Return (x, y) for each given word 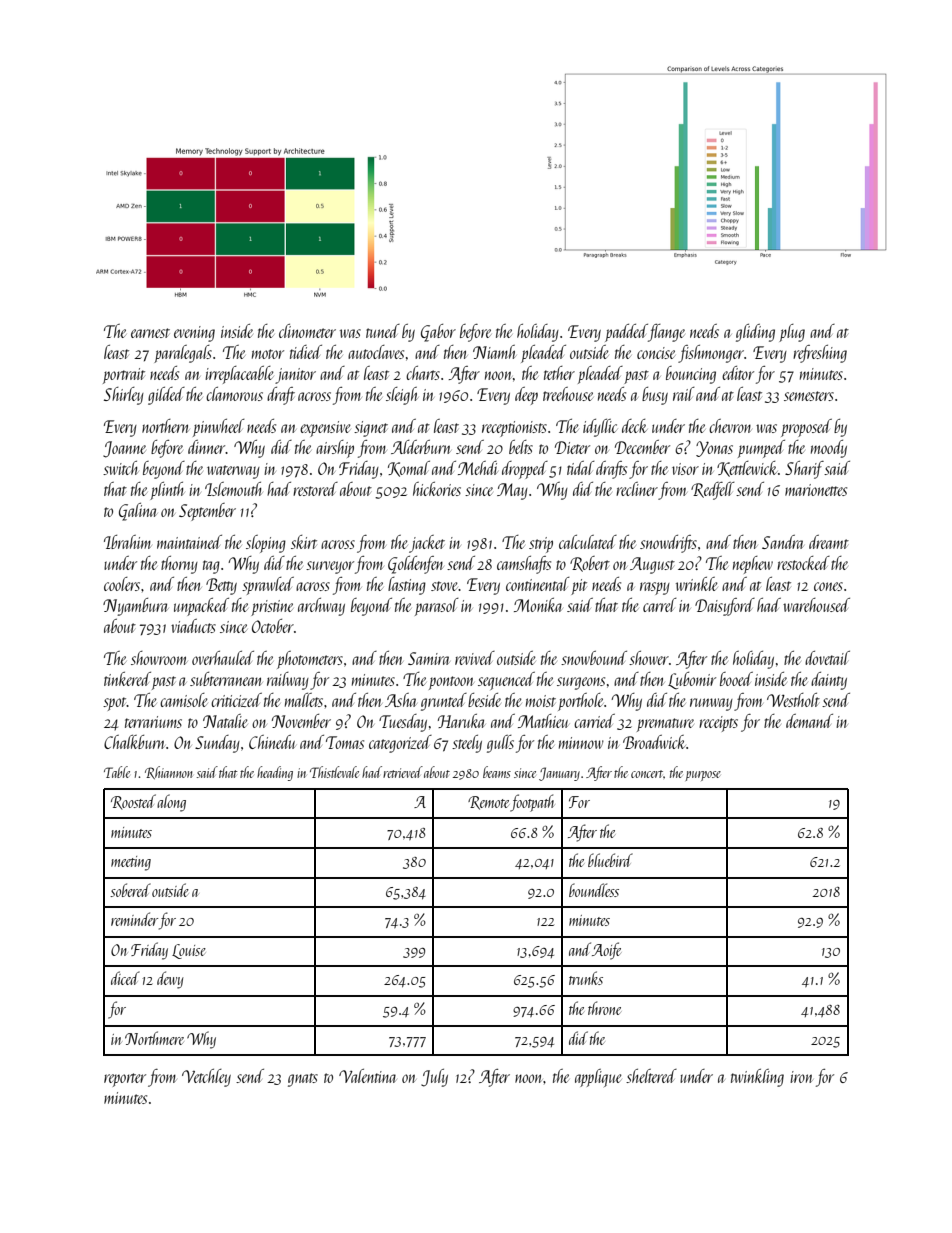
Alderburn (421, 447)
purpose (703, 776)
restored (315, 489)
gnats (303, 1080)
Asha (401, 700)
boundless (594, 890)
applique (598, 1078)
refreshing (820, 354)
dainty (829, 681)
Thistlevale (334, 772)
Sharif (804, 470)
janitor (295, 376)
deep (526, 396)
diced (125, 978)
